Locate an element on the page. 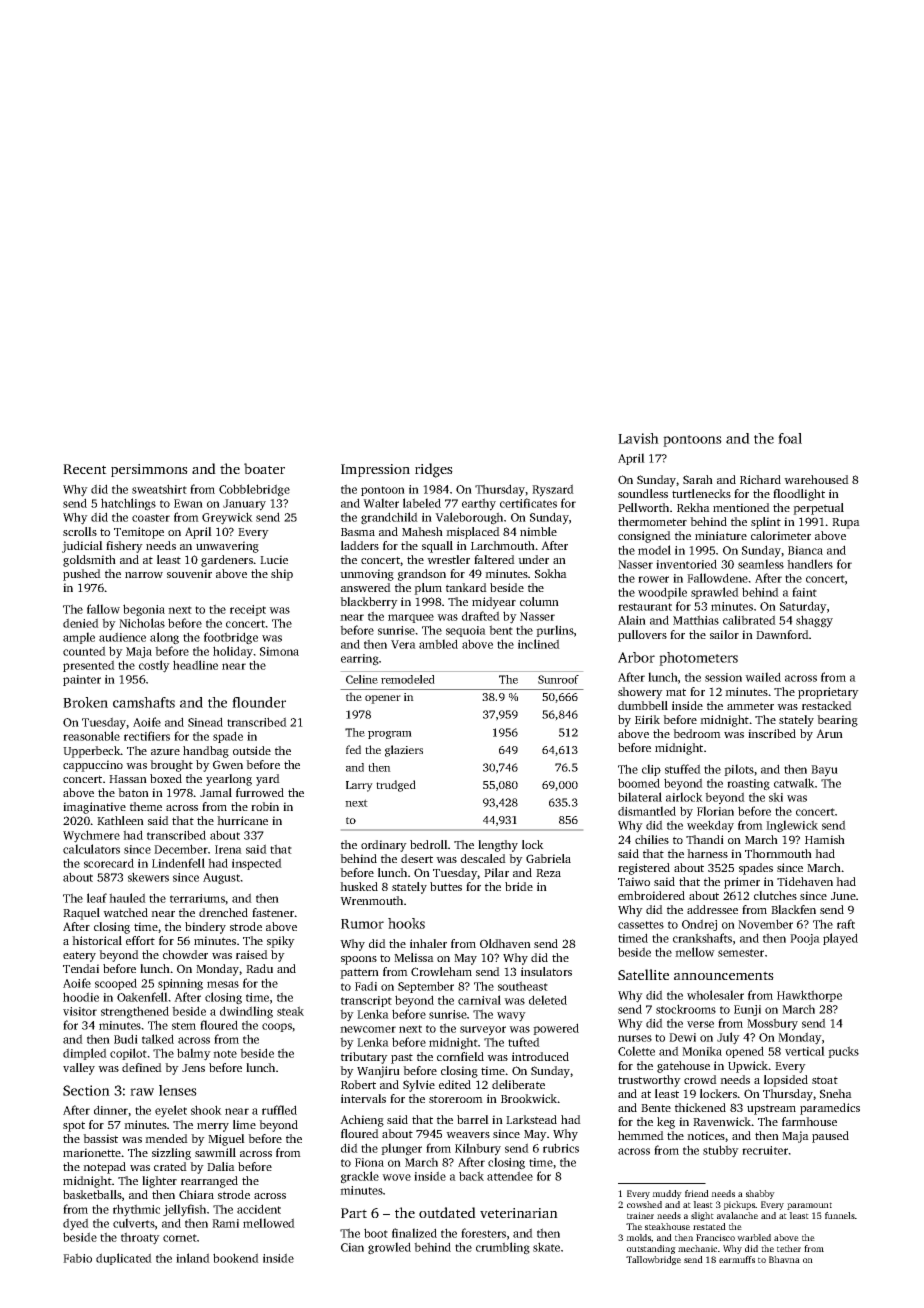 Image resolution: width=924 pixels, height=1308 pixels. muddy is located at coordinates (667, 1194).
